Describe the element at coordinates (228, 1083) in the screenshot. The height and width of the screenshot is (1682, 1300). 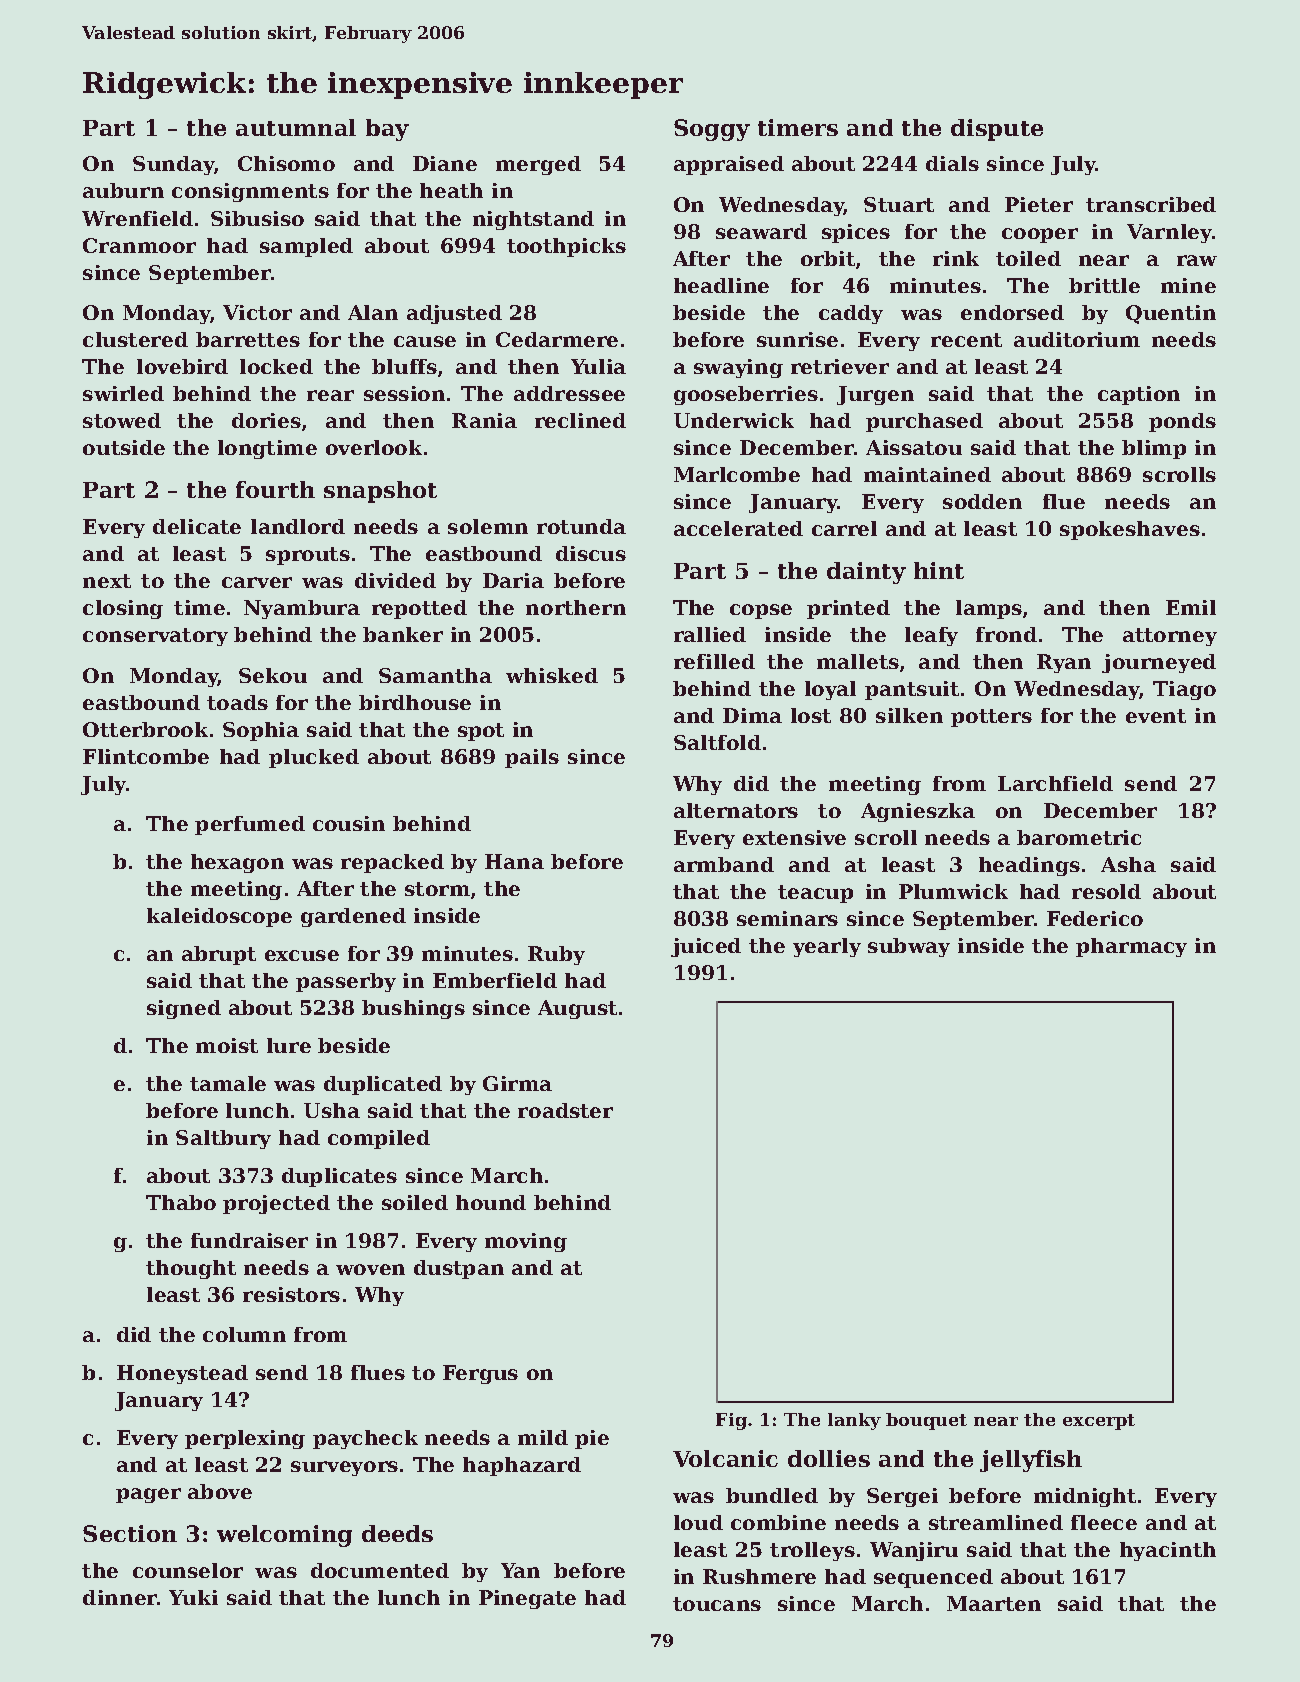
I see `tamale` at that location.
